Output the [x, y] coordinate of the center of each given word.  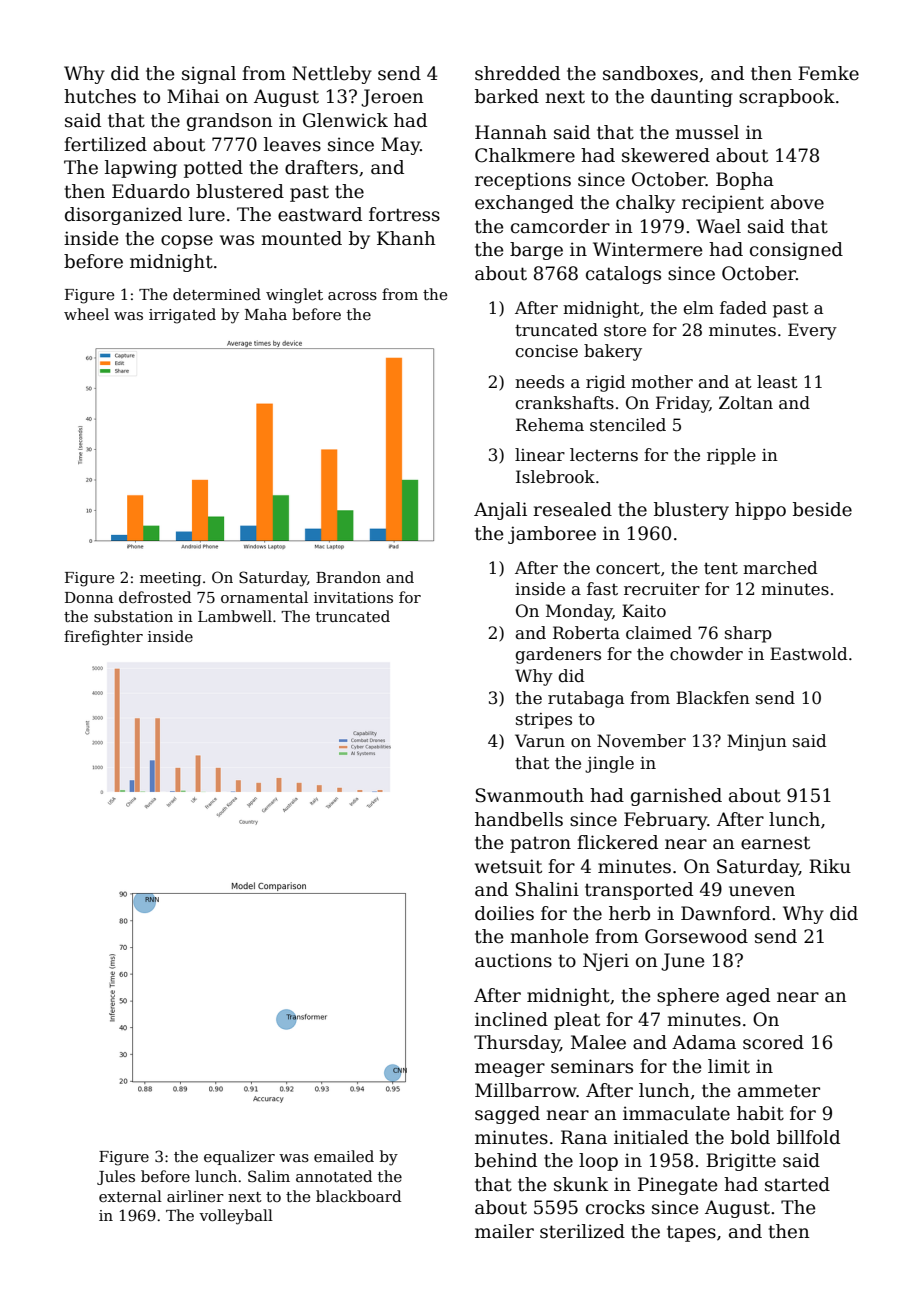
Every [812, 331]
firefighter [103, 638]
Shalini [547, 889]
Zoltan [746, 403]
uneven [762, 891]
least [777, 382]
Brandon [348, 577]
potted [213, 169]
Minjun [757, 742]
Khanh [406, 238]
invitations [353, 597]
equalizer [239, 1157]
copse [187, 242]
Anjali [500, 511]
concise [546, 351]
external [130, 1196]
